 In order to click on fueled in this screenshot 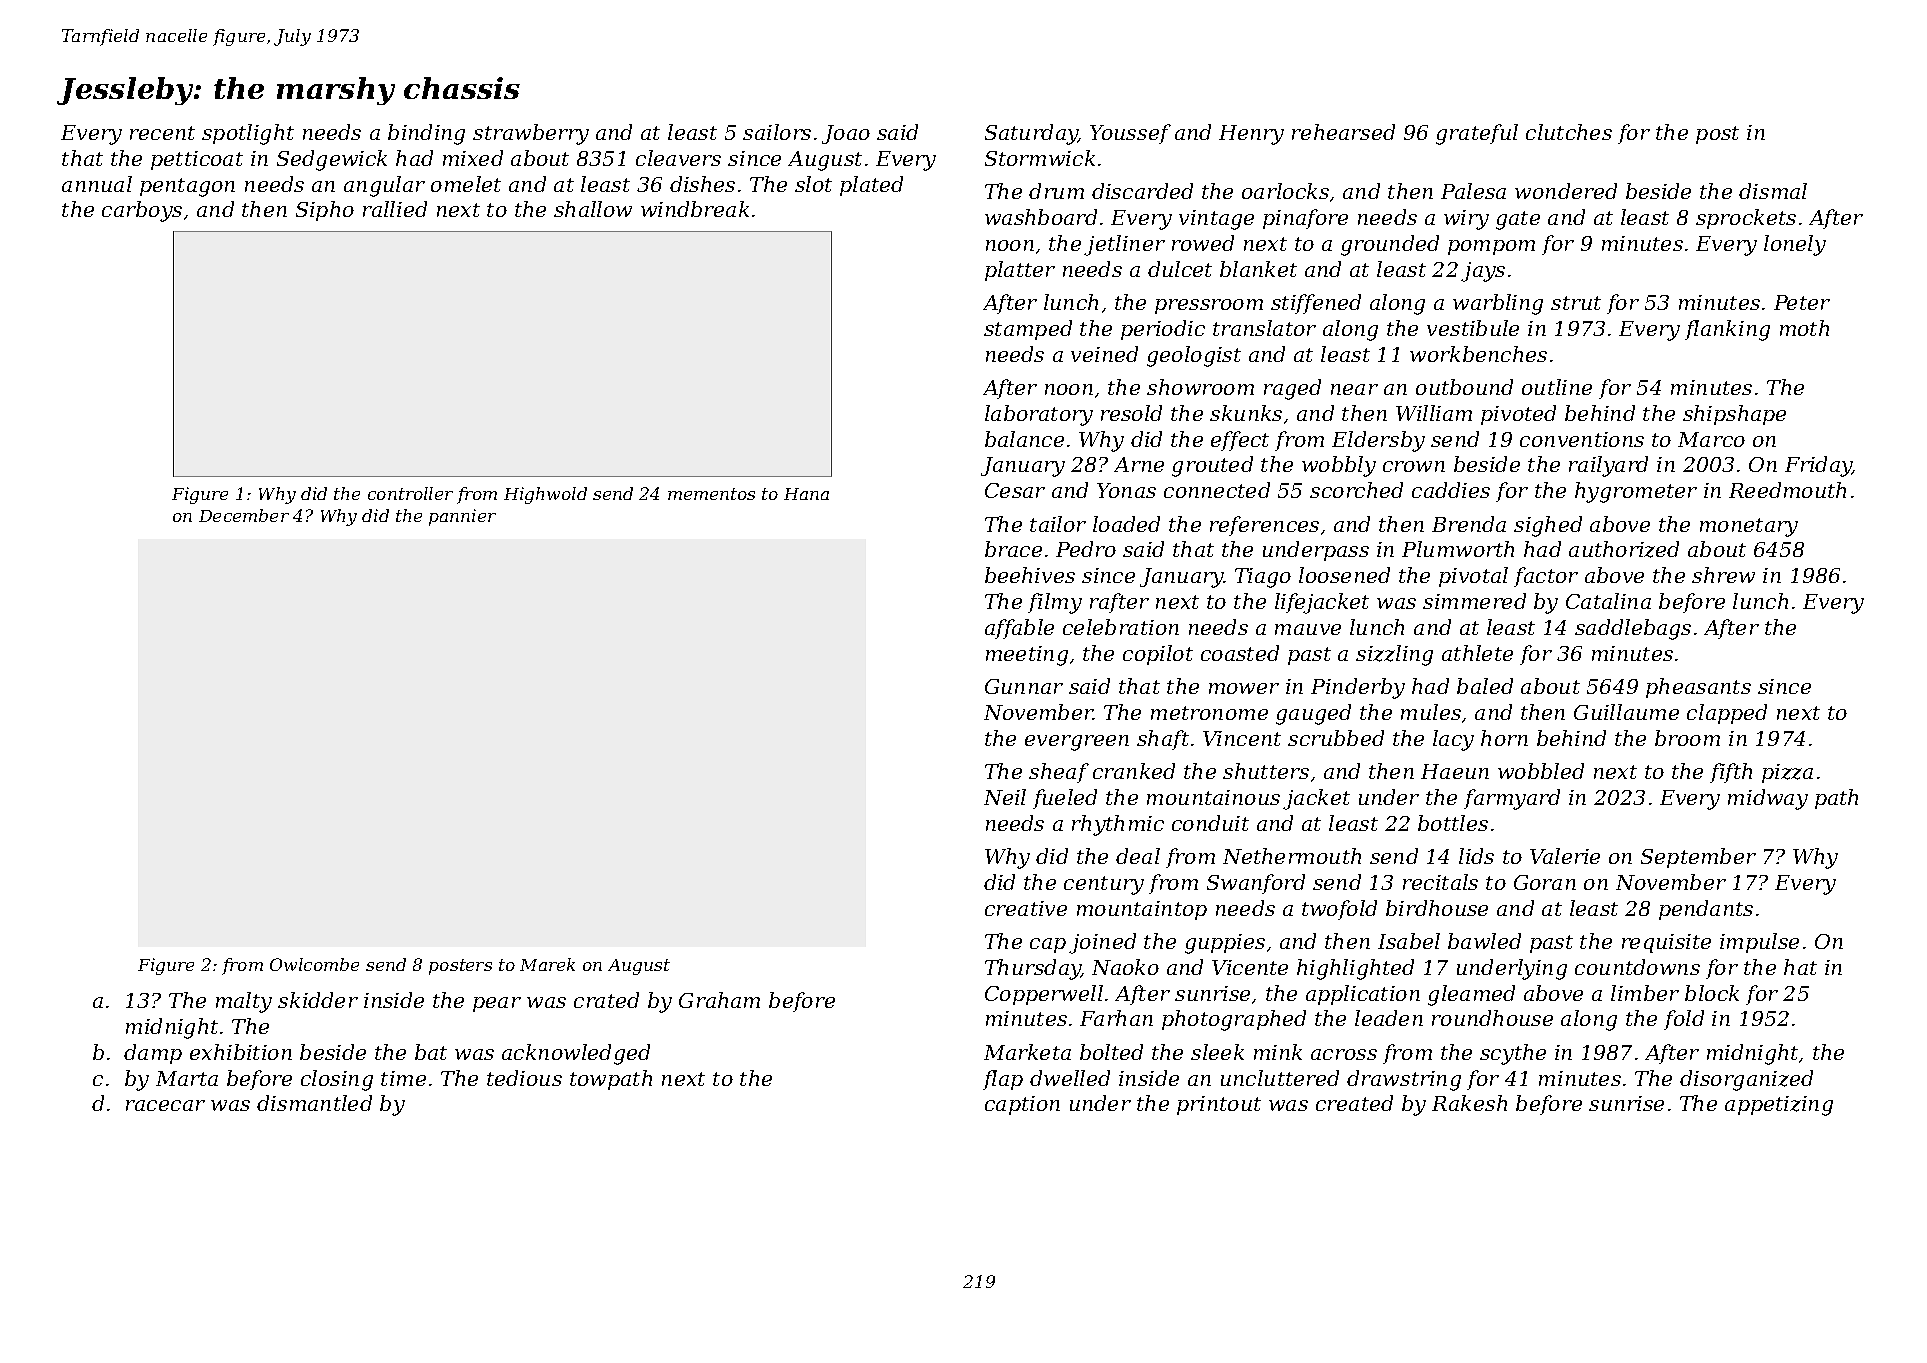, I will do `click(1065, 799)`.
